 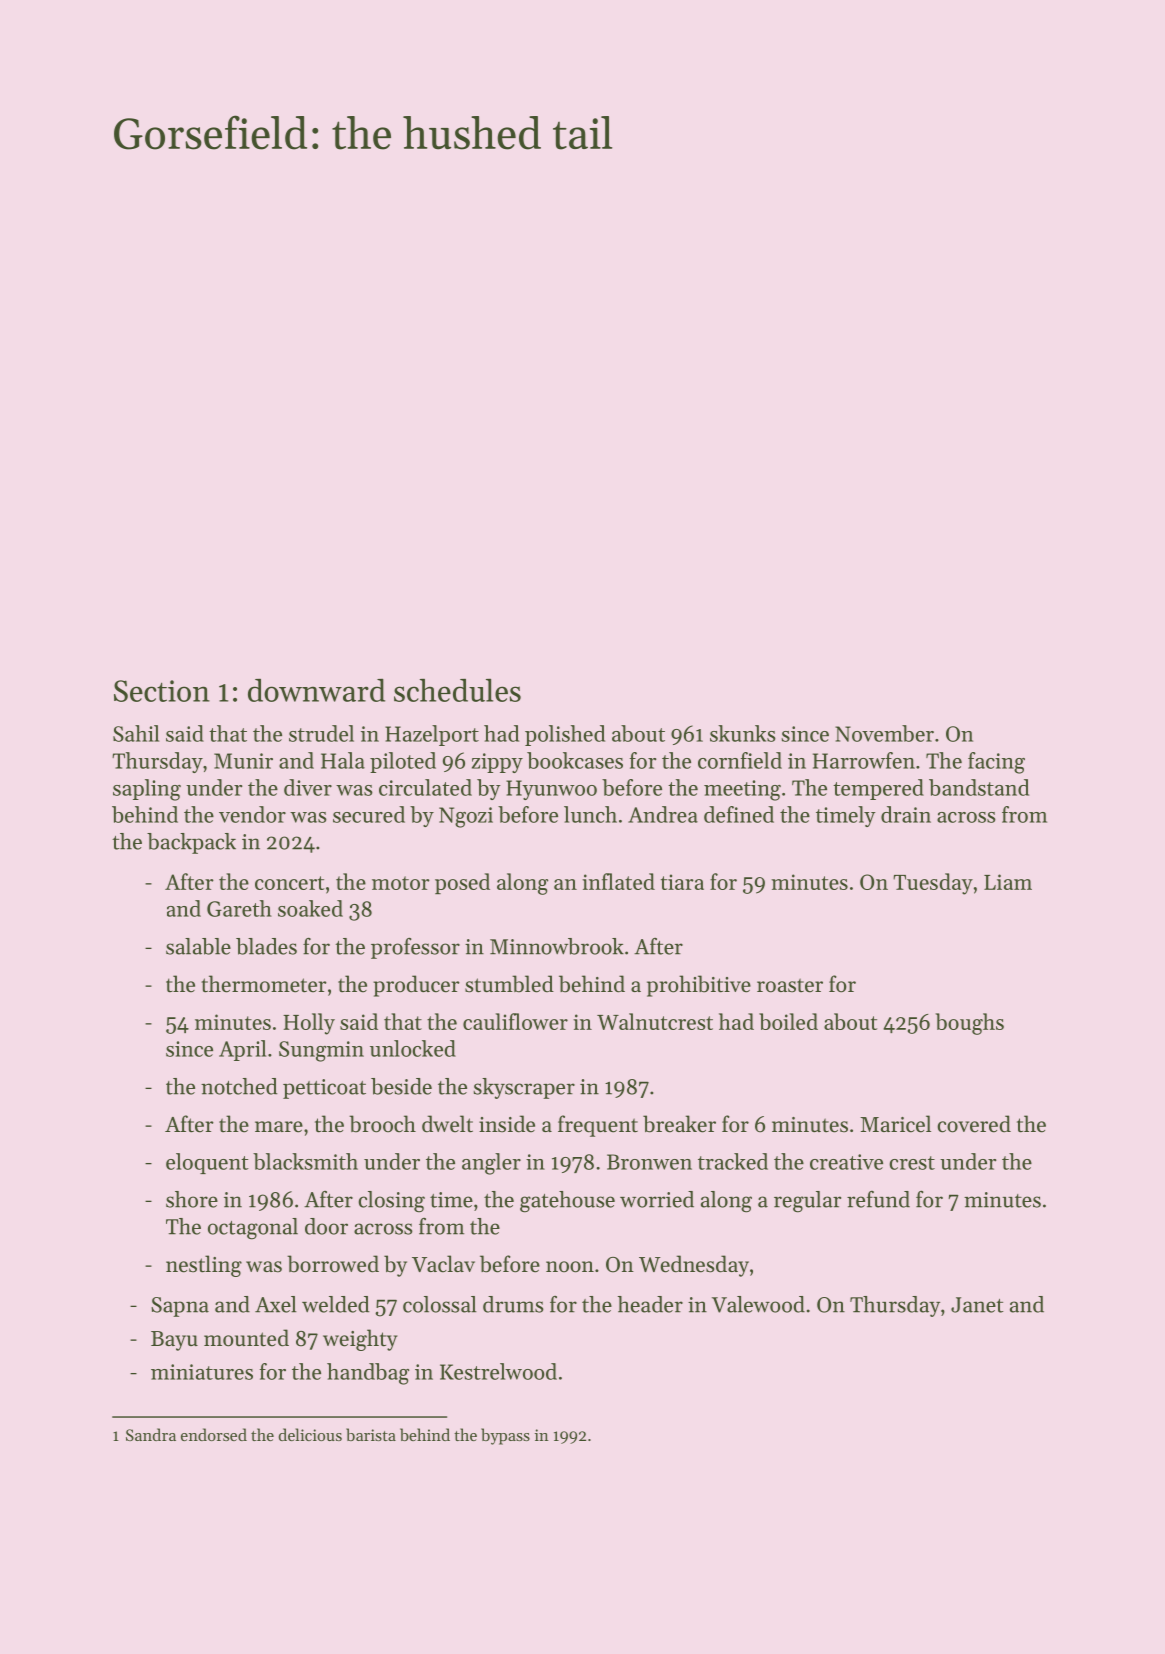 I want to click on November, so click(x=884, y=733).
